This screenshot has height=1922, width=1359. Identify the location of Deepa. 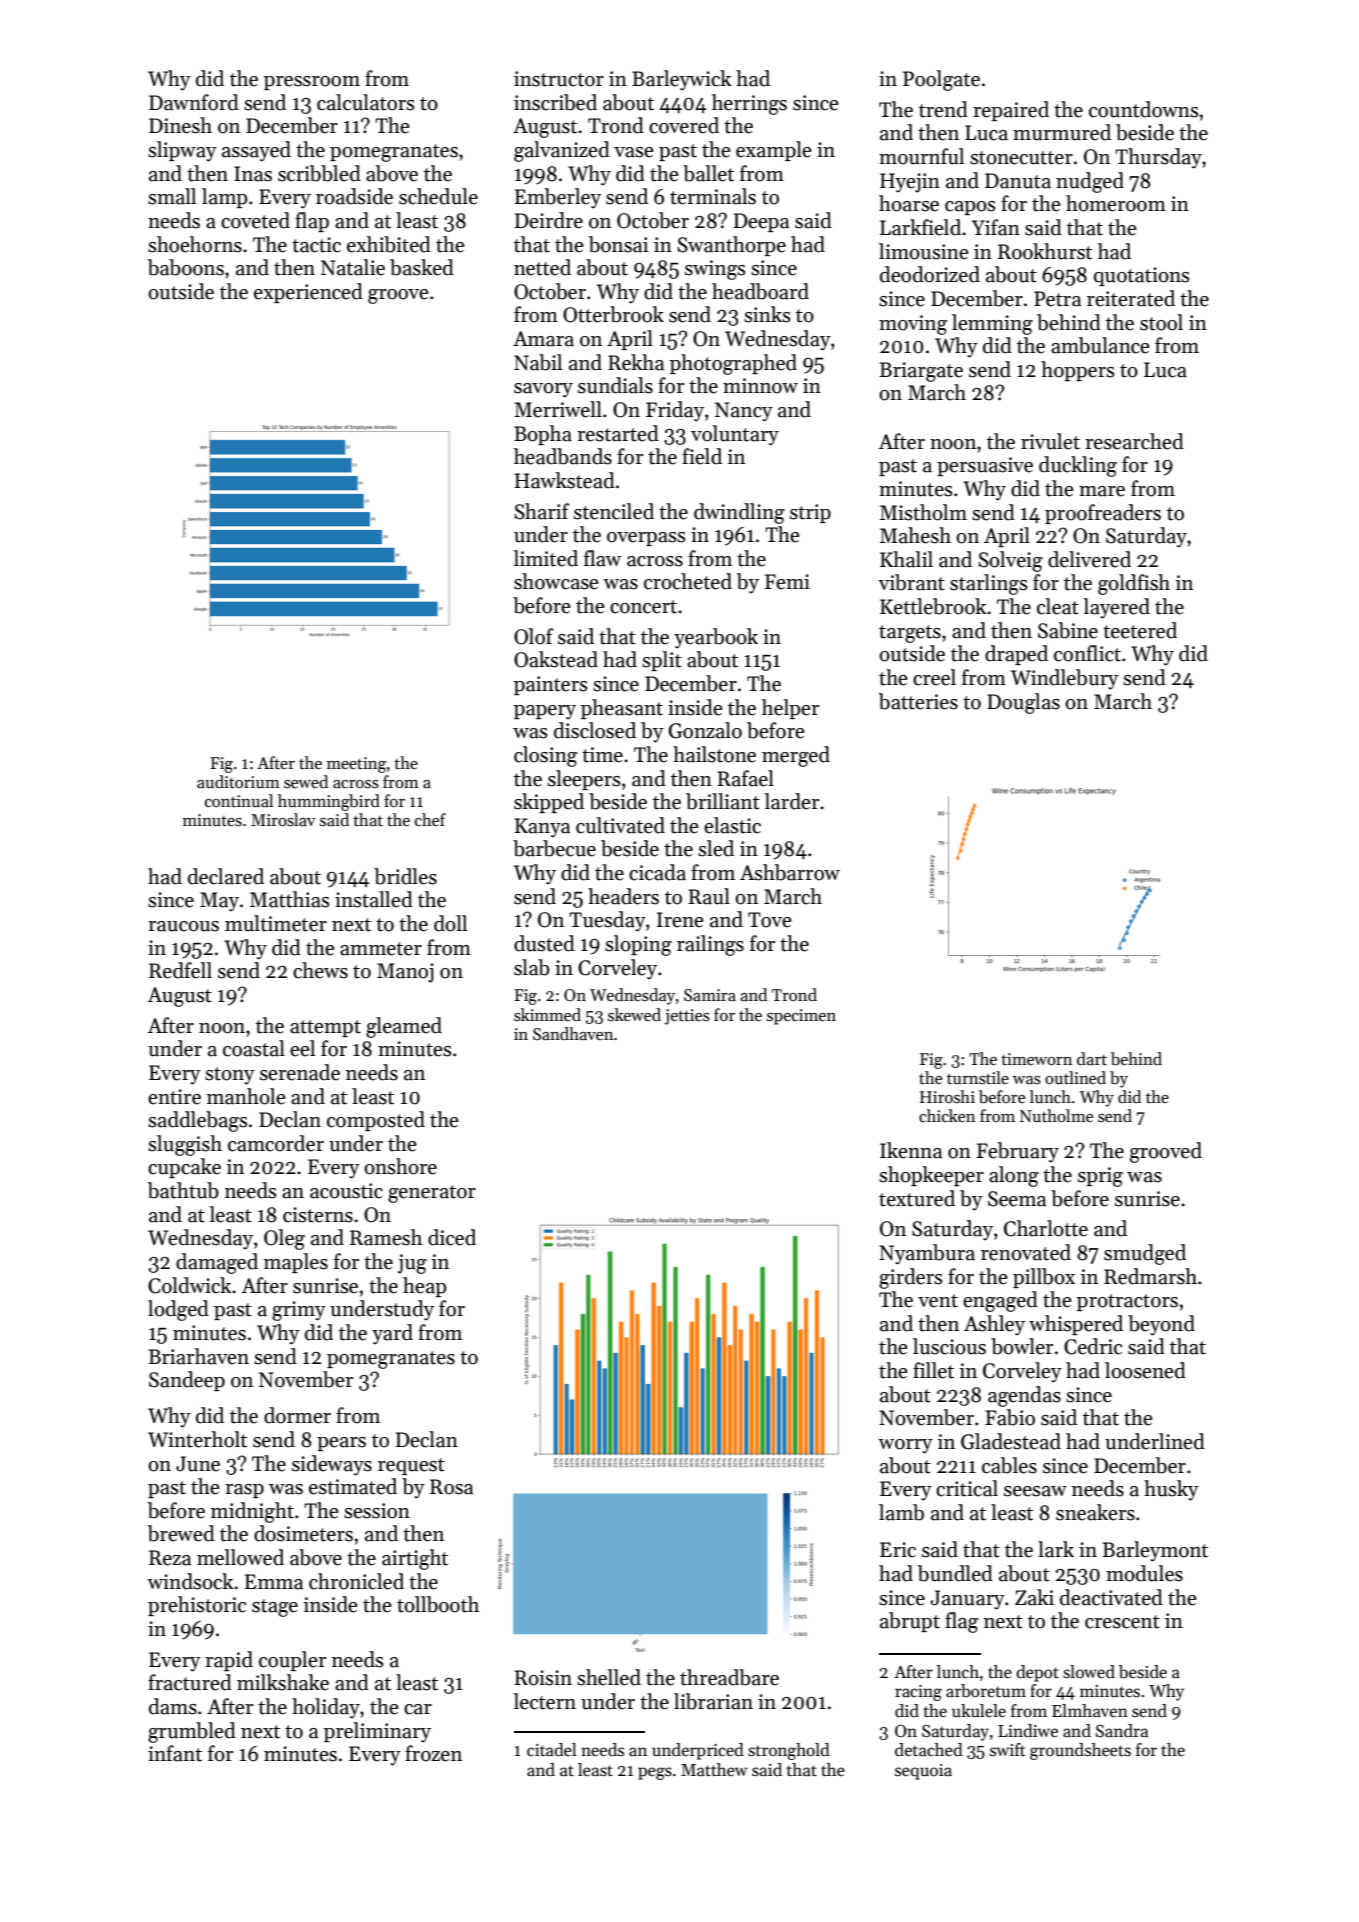
(761, 222).
